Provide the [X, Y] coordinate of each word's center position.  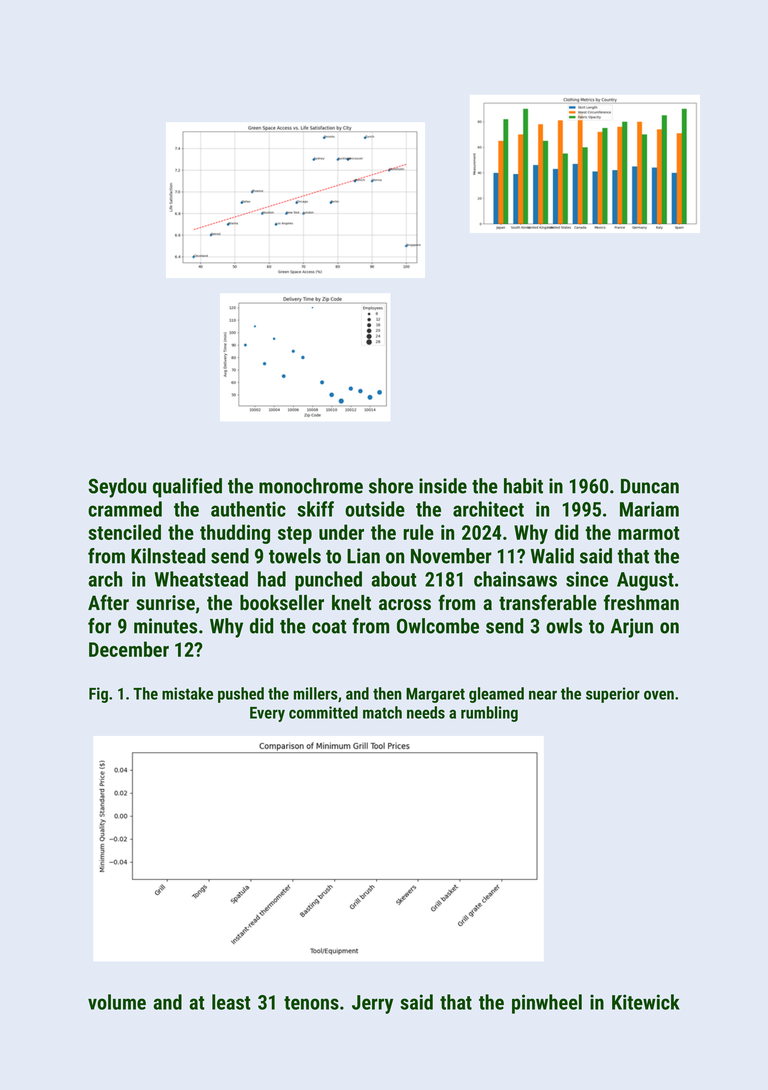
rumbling [489, 714]
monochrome [311, 486]
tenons [311, 1003]
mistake [187, 693]
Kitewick [646, 1002]
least [231, 1002]
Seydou [117, 488]
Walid [552, 556]
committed [323, 712]
